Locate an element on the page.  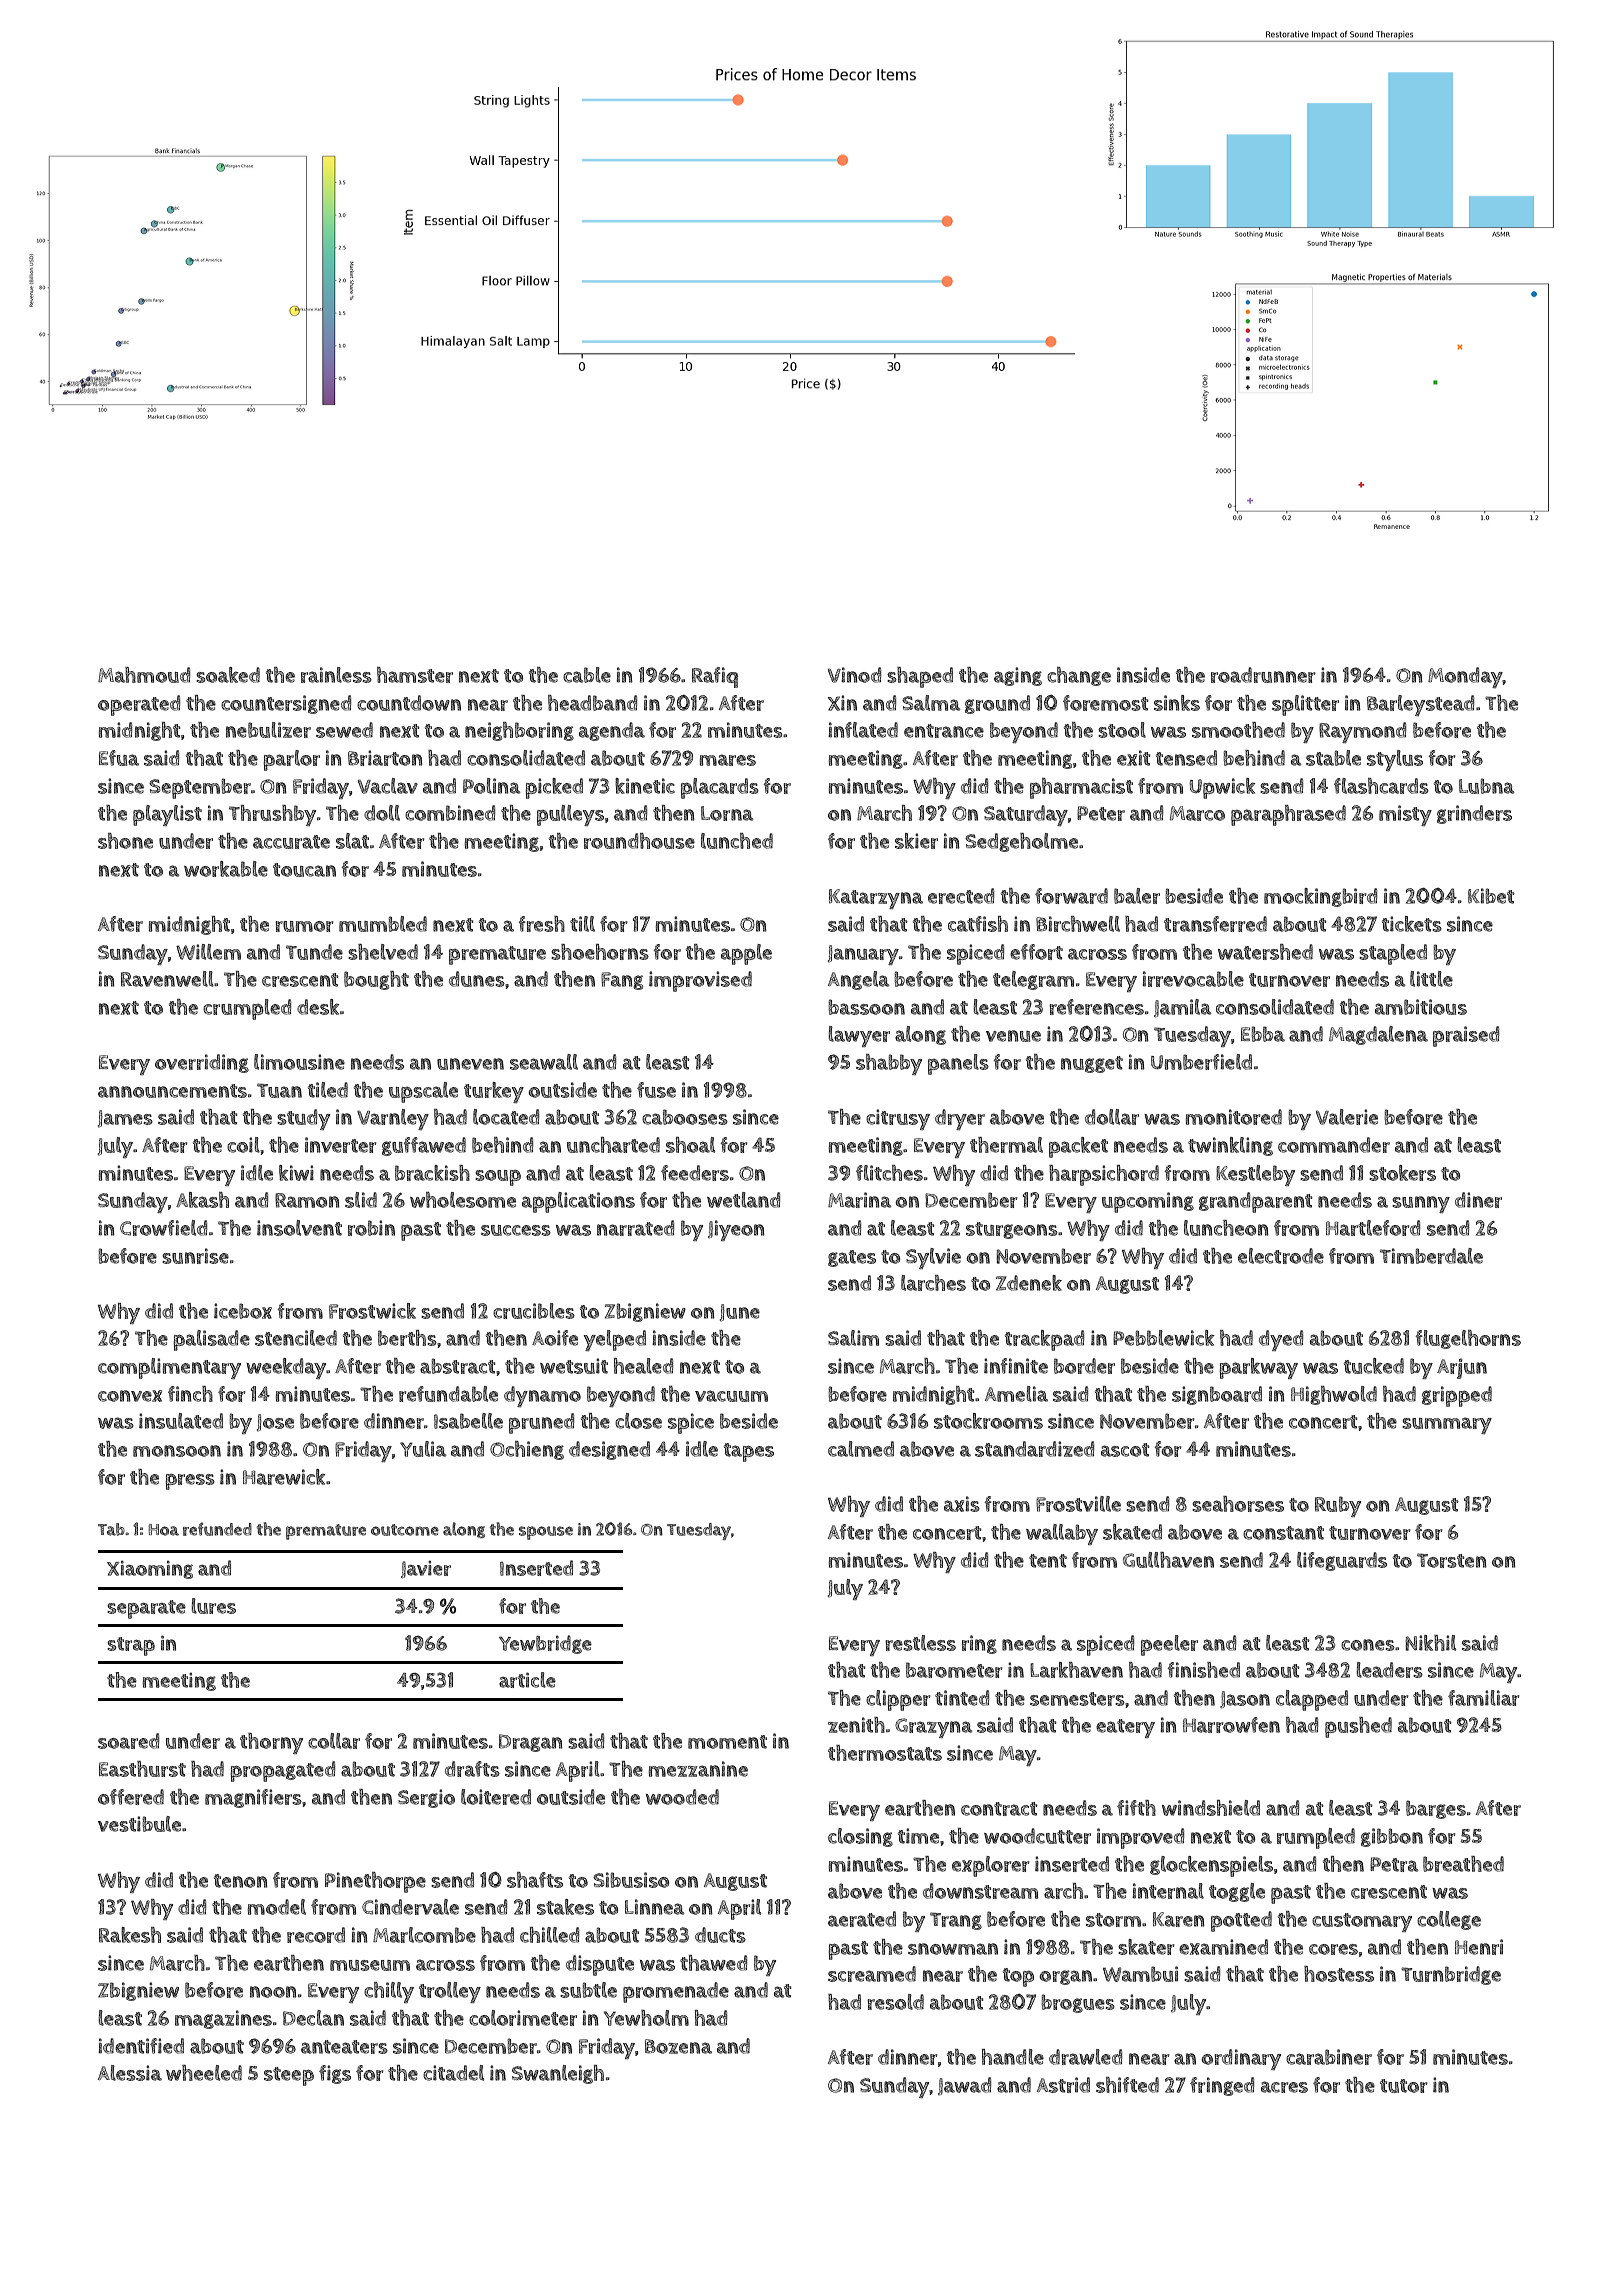
Angela is located at coordinates (859, 980).
